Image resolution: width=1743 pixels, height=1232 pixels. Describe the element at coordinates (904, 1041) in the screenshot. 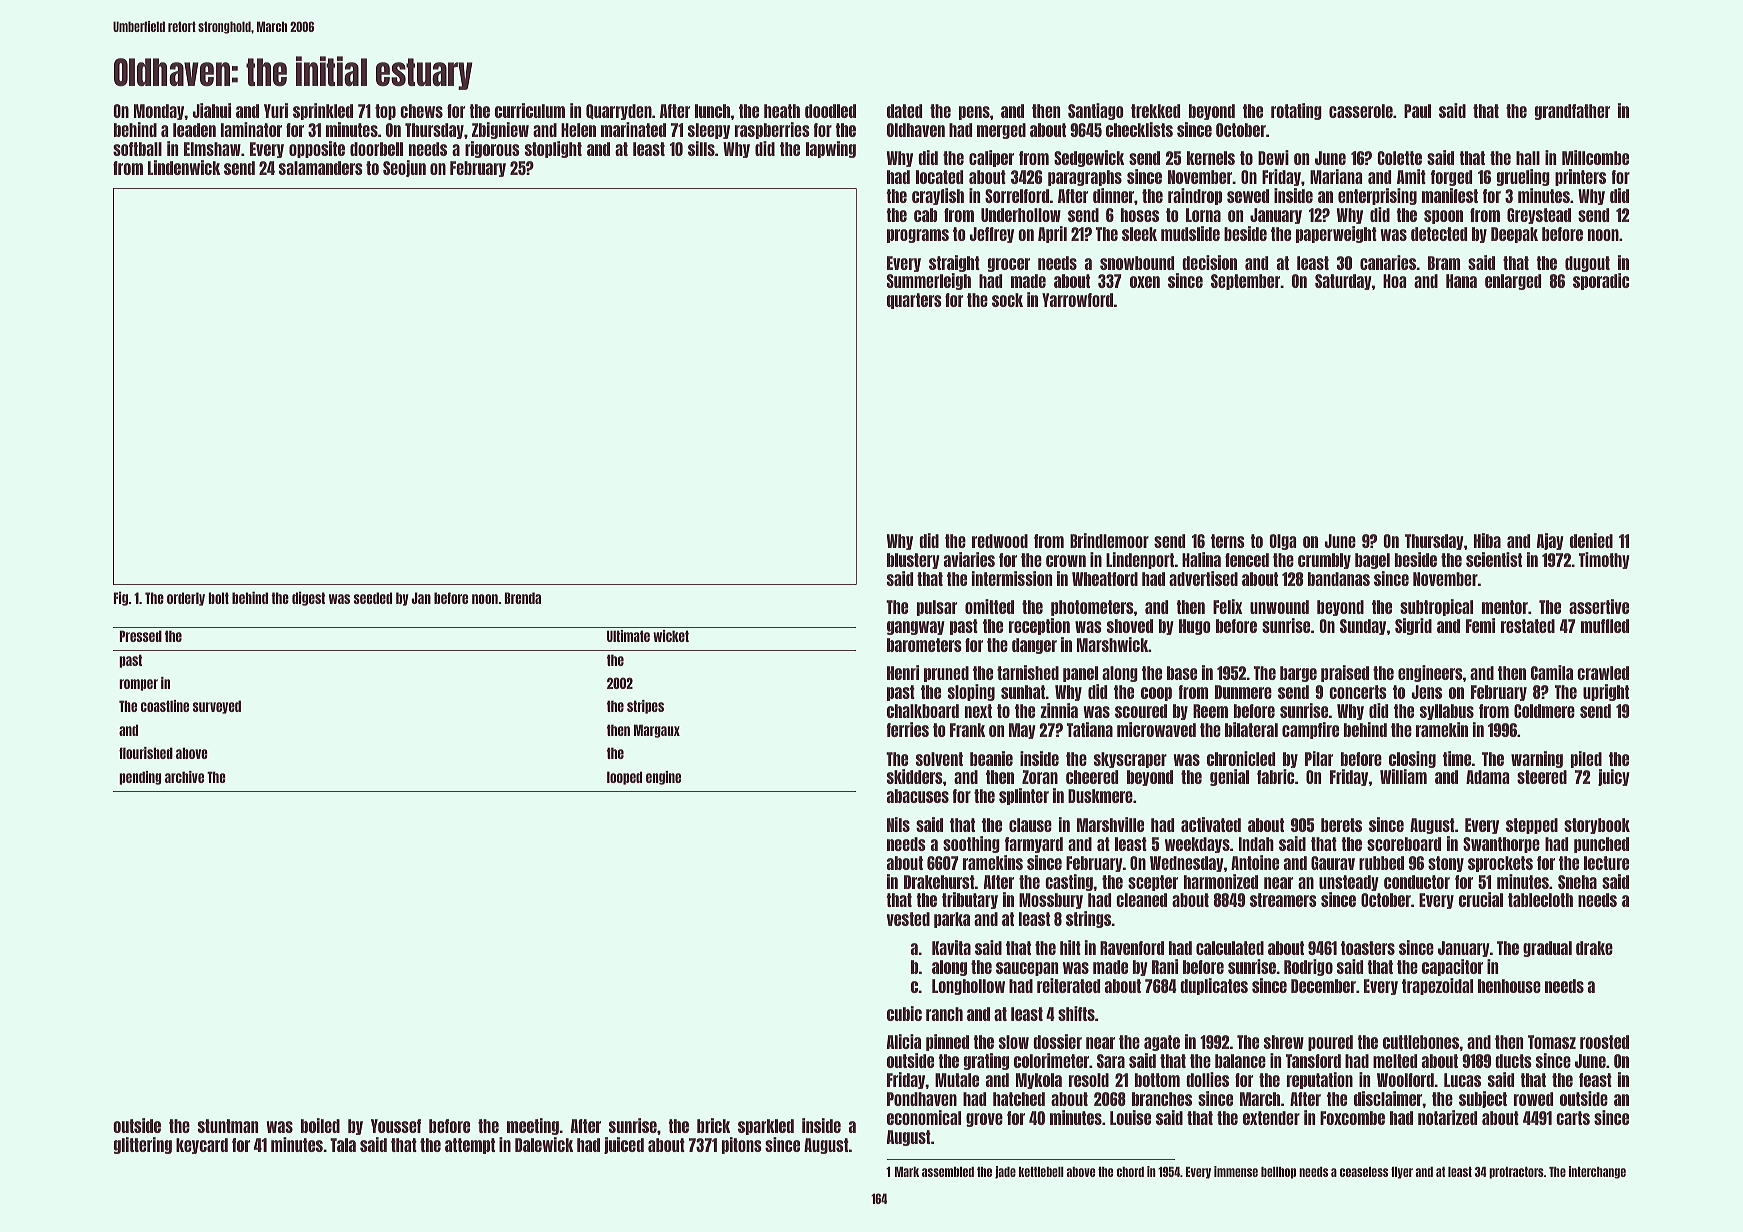

I see `Alicia` at that location.
